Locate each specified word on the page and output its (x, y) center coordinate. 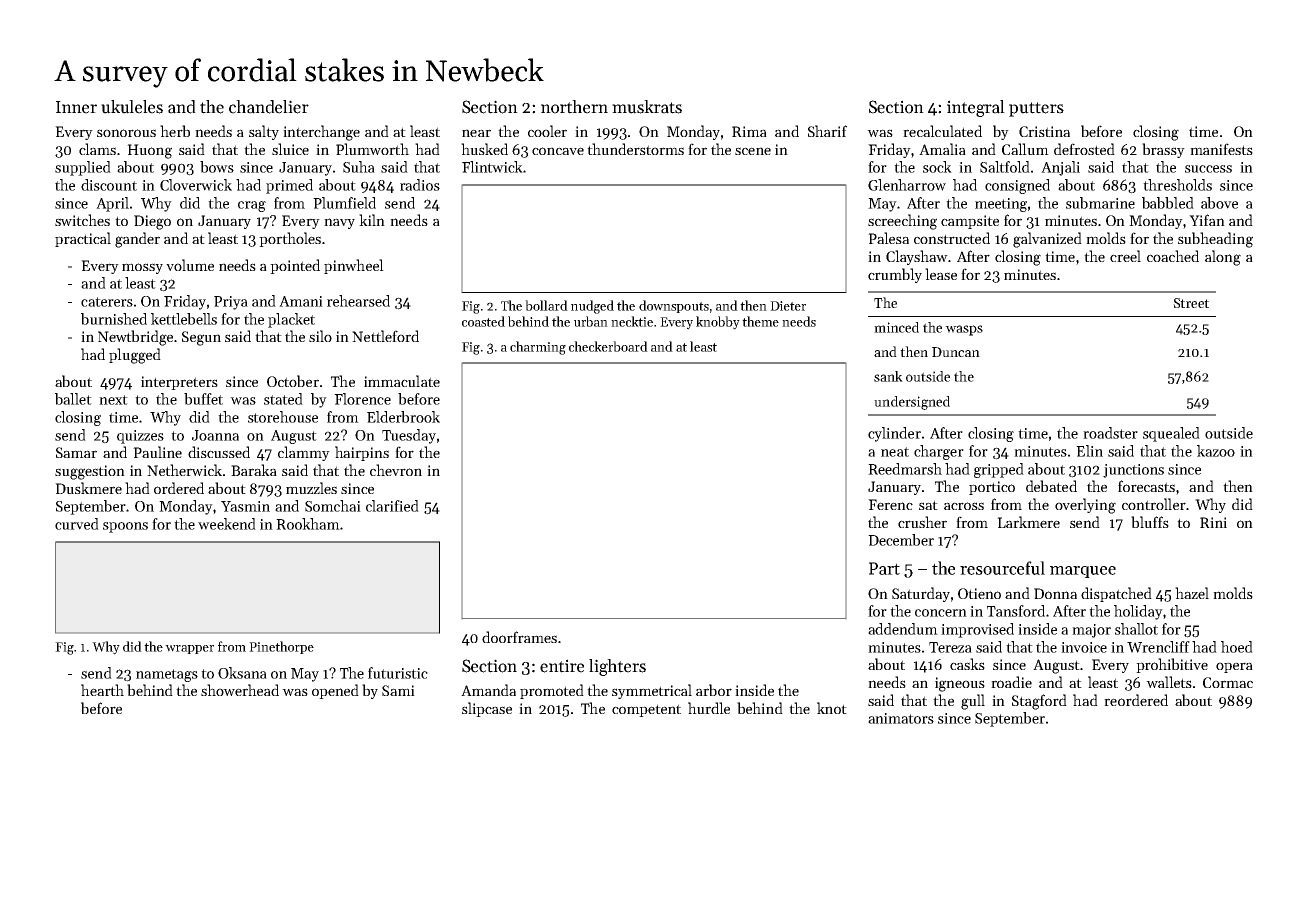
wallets (1169, 682)
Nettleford (385, 336)
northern (574, 107)
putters (1036, 109)
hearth (102, 690)
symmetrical (652, 691)
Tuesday (409, 436)
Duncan (956, 352)
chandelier (269, 107)
